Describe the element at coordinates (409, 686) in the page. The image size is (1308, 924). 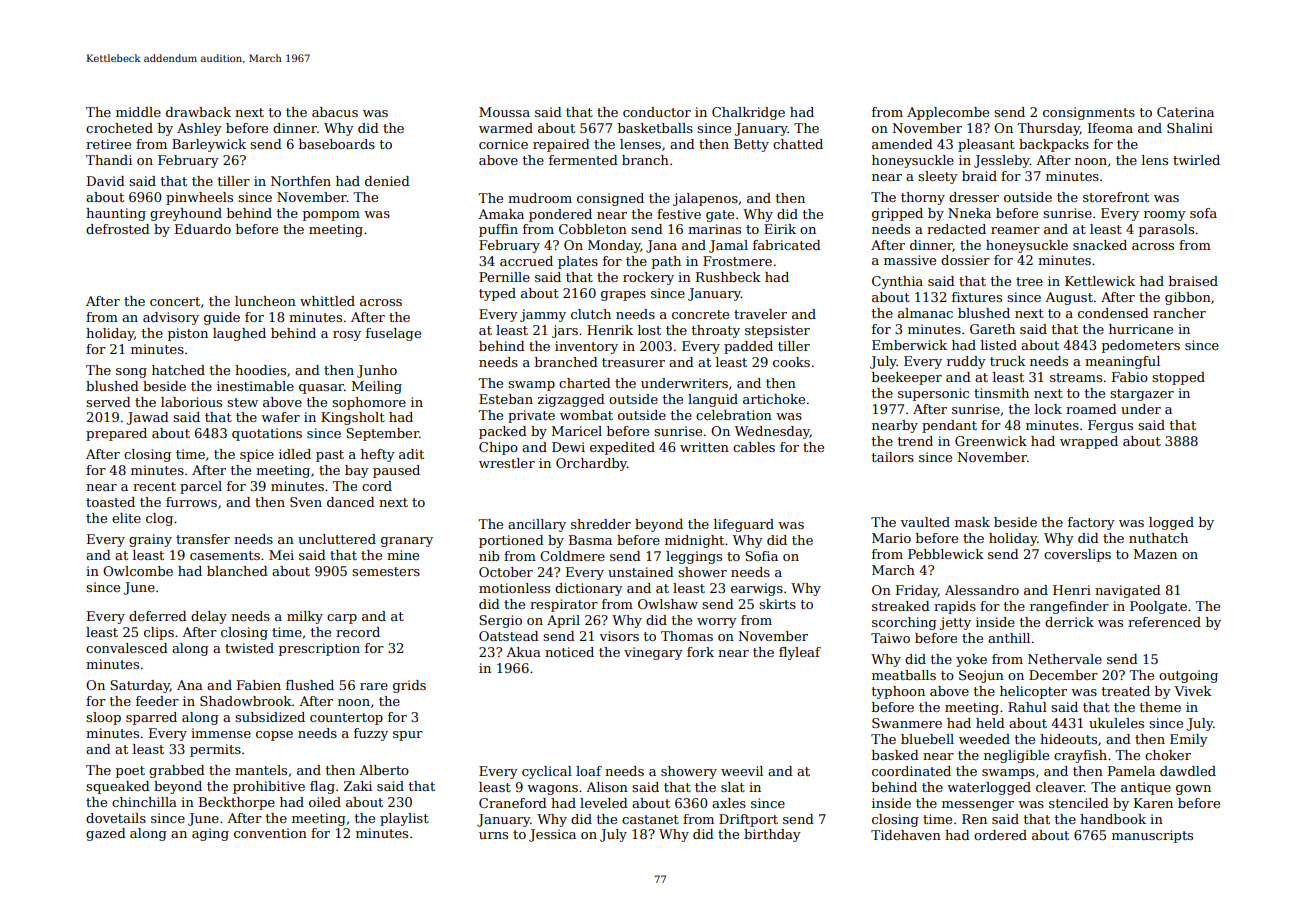
I see `grids` at that location.
